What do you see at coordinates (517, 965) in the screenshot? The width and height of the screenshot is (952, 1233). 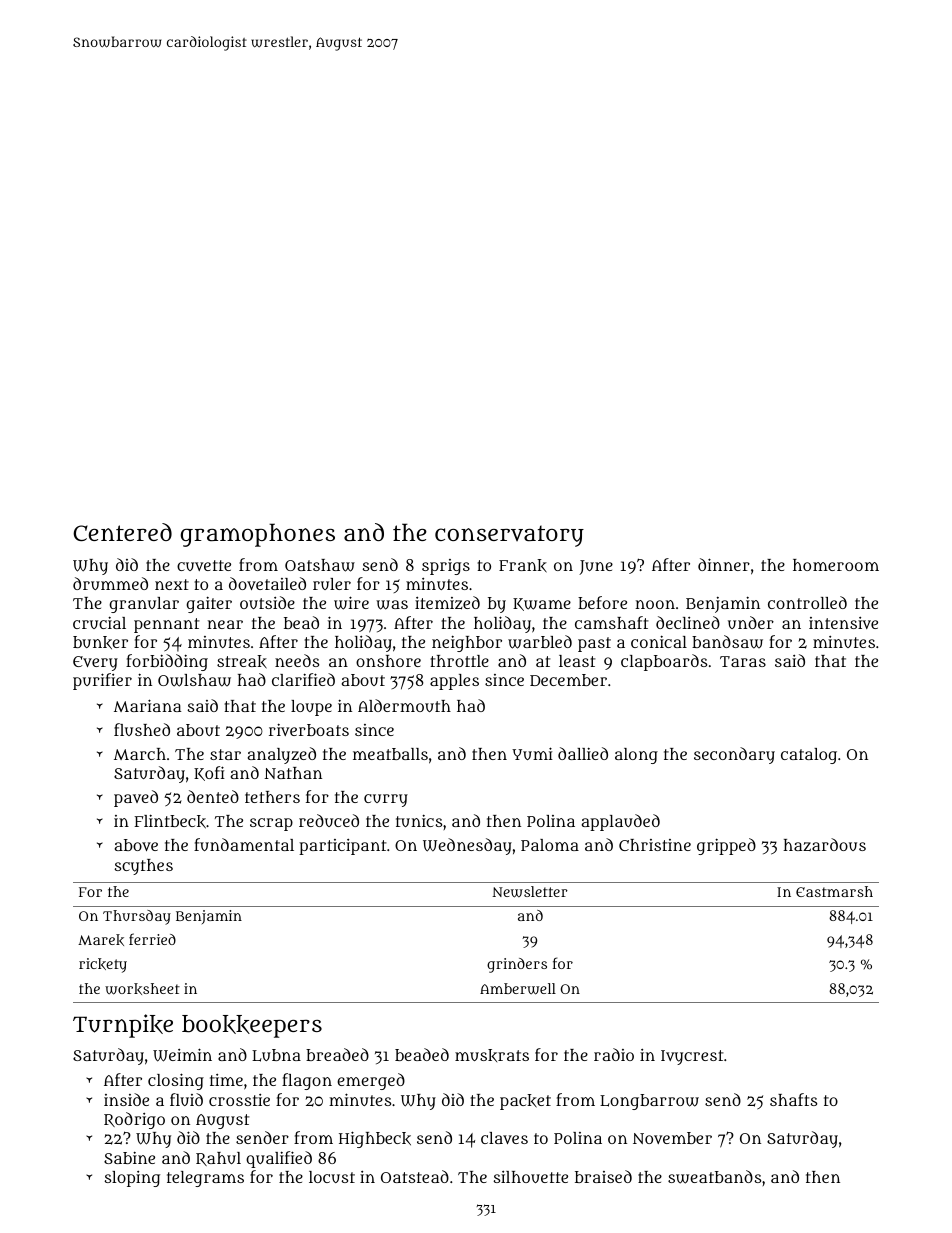 I see `grinders` at bounding box center [517, 965].
